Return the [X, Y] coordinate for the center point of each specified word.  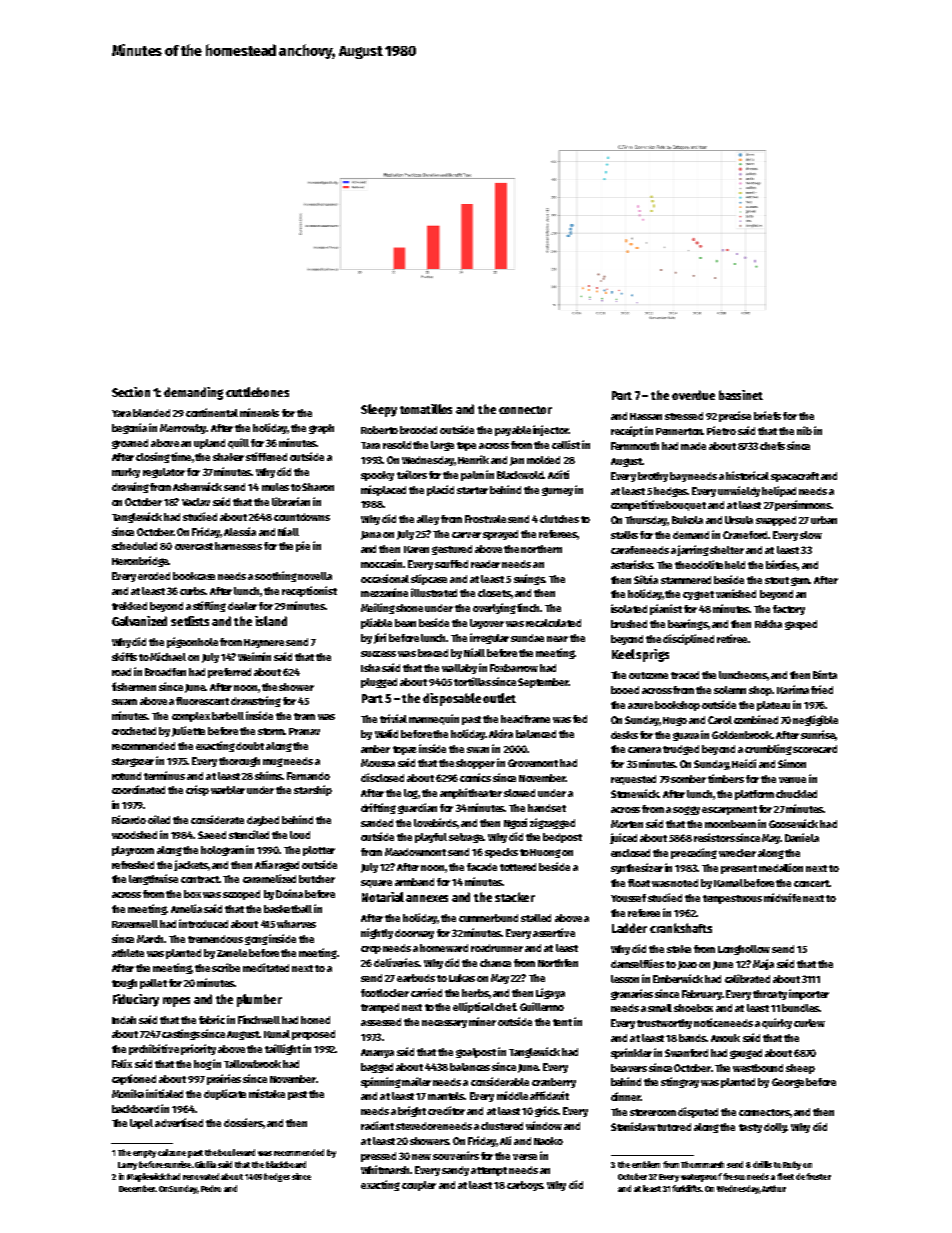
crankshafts [681, 928]
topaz [405, 750]
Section [131, 392]
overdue [693, 395]
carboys [525, 1186]
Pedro [211, 1188]
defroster [813, 1176]
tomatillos [426, 409]
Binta [825, 674]
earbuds [416, 978]
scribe [226, 967]
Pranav [304, 731]
